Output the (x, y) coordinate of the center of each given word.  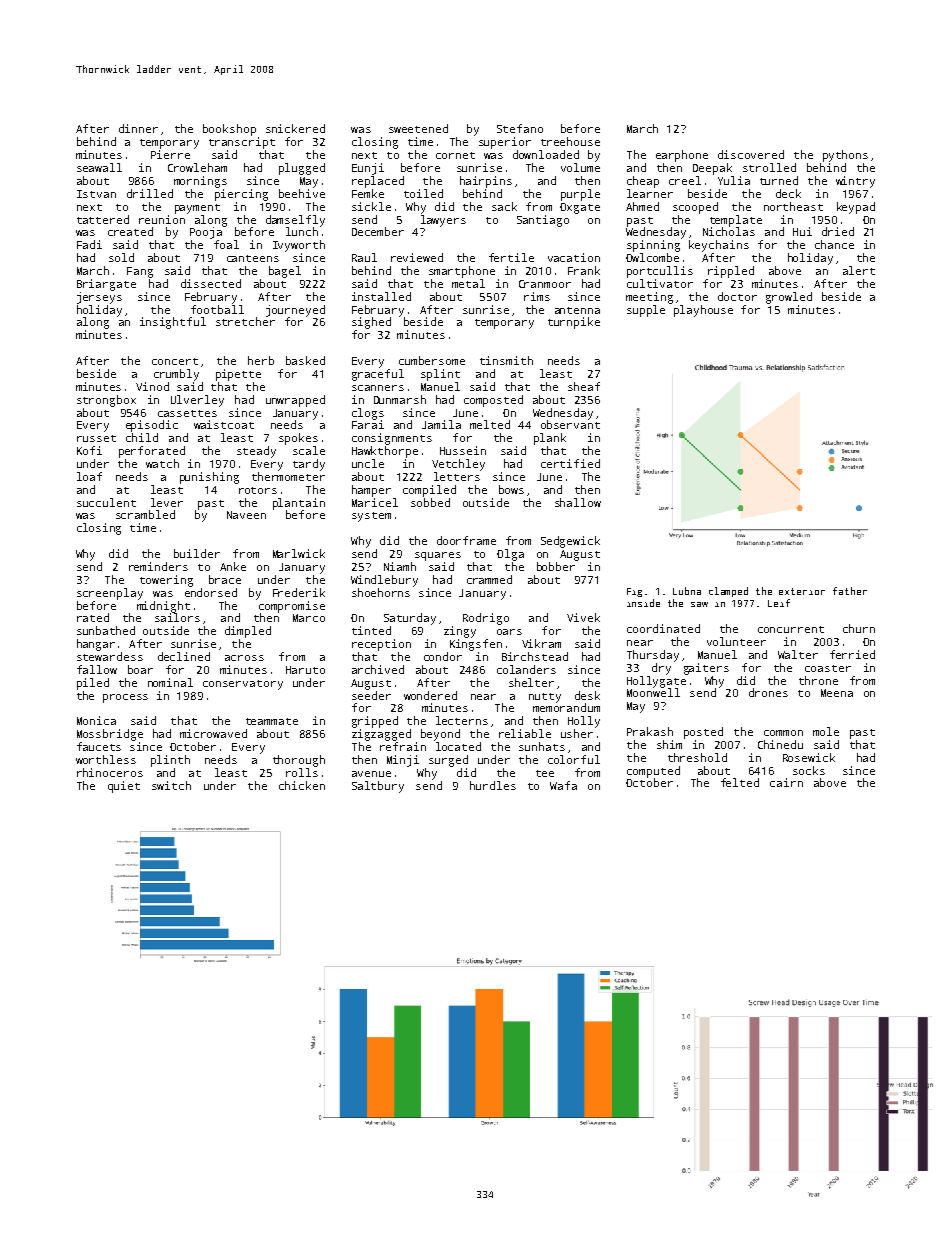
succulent (106, 502)
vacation (574, 257)
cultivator (660, 283)
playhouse (703, 311)
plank (550, 439)
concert (175, 361)
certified (570, 463)
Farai (368, 424)
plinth (170, 761)
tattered (103, 219)
